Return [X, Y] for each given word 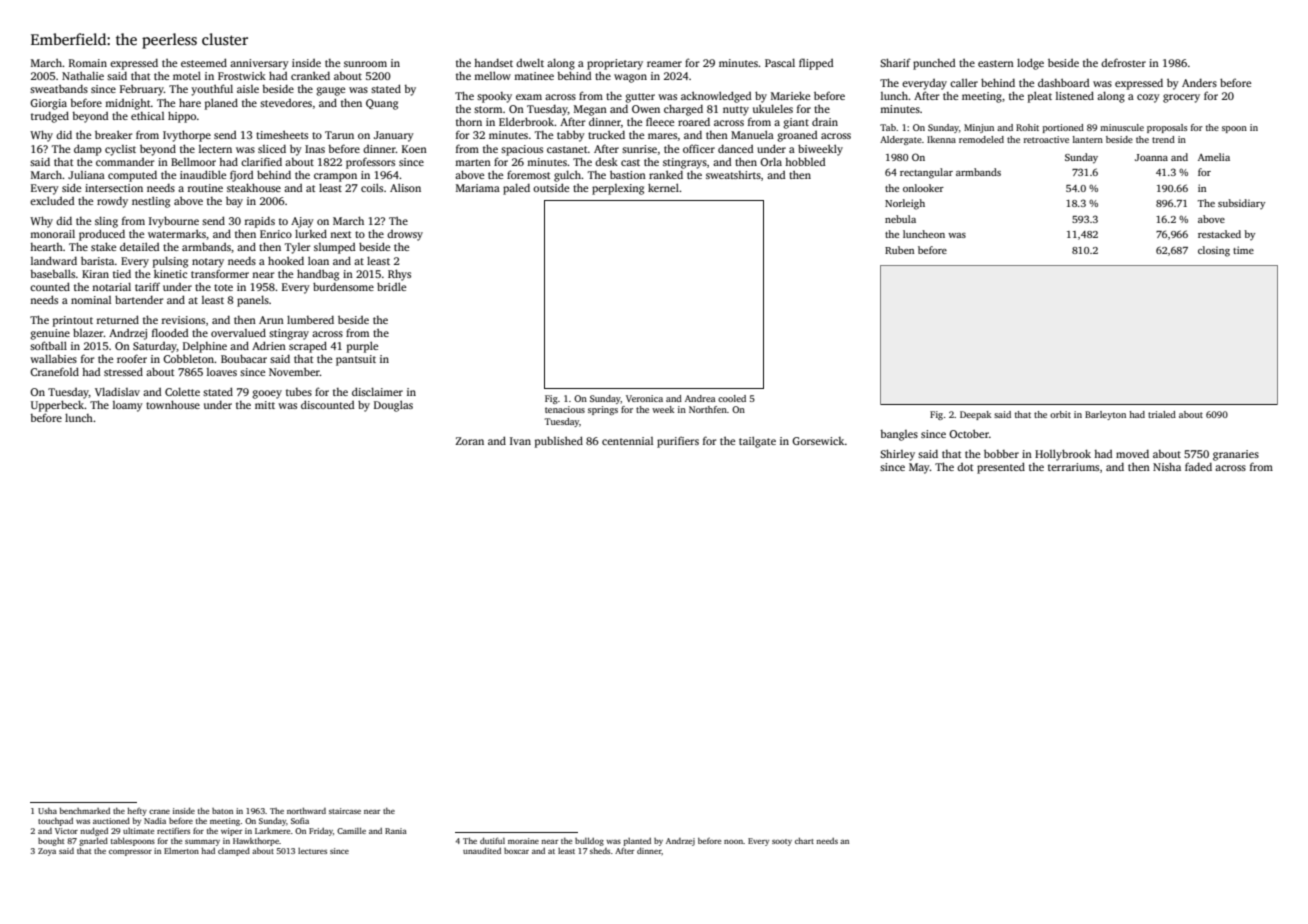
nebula [900, 219]
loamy [128, 406]
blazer [88, 332]
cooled [732, 398]
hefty [137, 812]
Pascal [780, 62]
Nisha [1167, 466]
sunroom [365, 64]
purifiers [678, 442]
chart [804, 841]
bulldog [589, 841]
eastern [996, 63]
